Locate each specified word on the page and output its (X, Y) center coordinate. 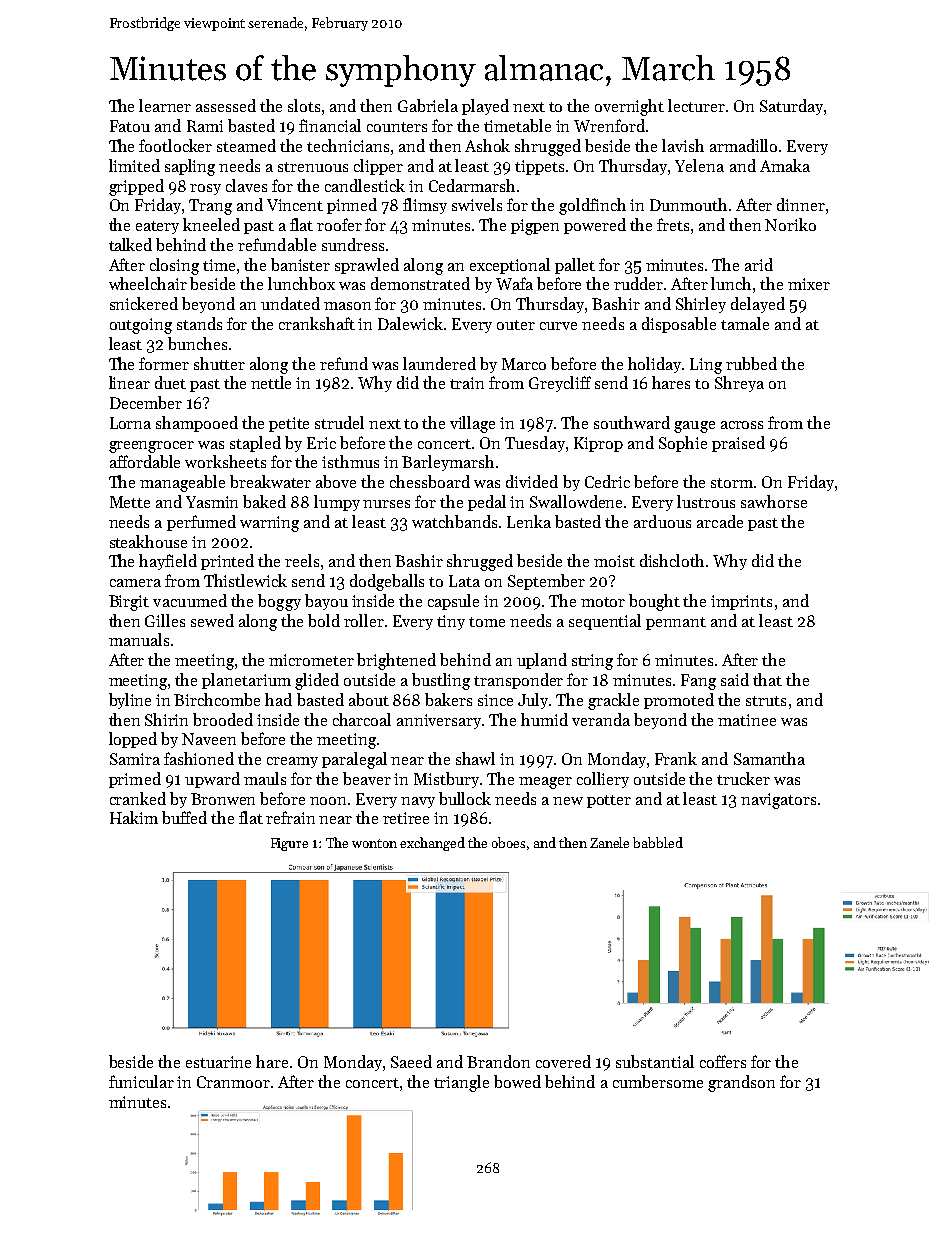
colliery (603, 780)
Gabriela (428, 105)
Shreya (739, 384)
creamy (292, 762)
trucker (743, 778)
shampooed (197, 424)
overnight (629, 107)
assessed (226, 105)
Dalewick (410, 323)
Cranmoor (233, 1082)
